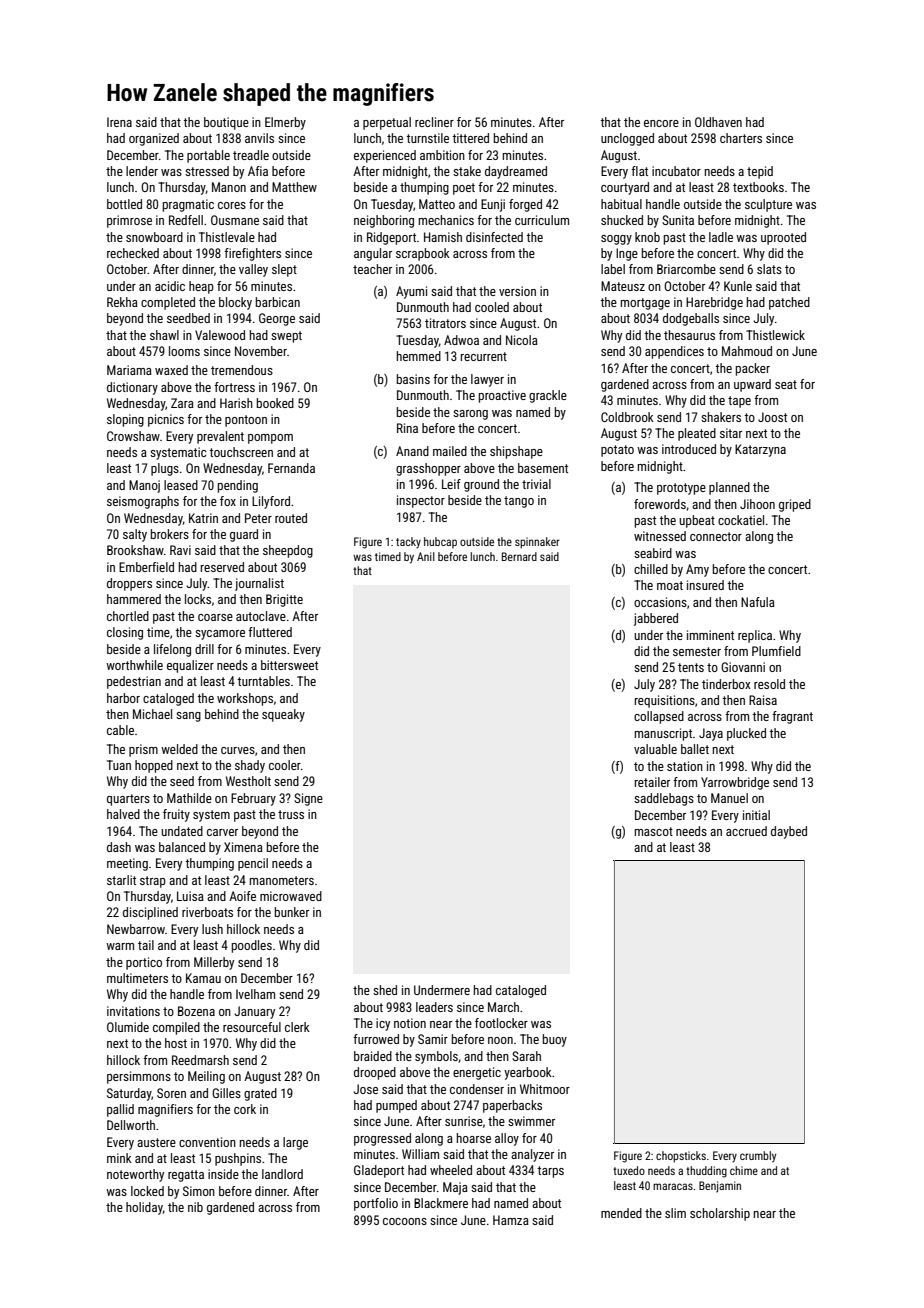 The image size is (924, 1308). What do you see at coordinates (200, 1060) in the screenshot?
I see `Reedmarsh` at bounding box center [200, 1060].
